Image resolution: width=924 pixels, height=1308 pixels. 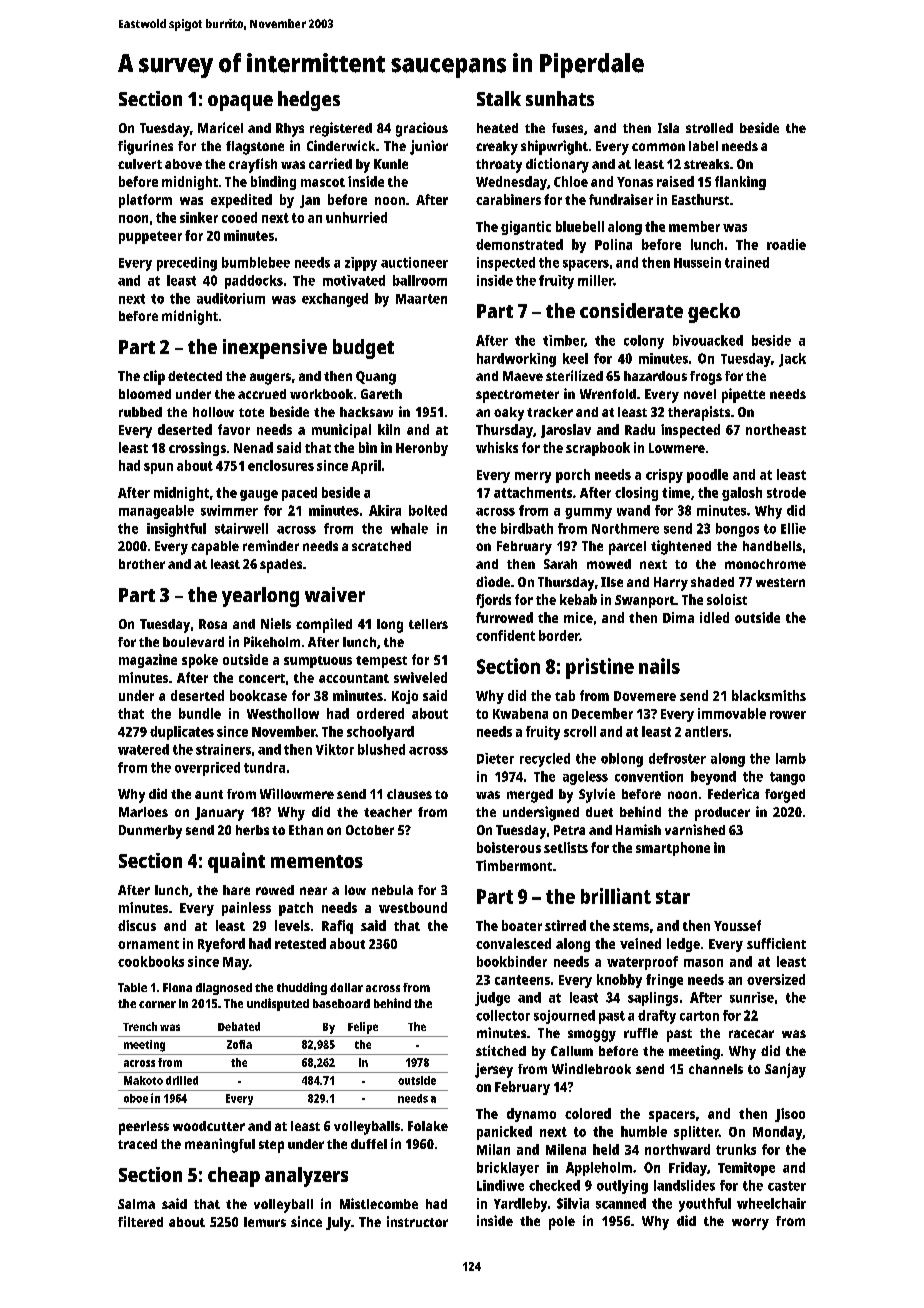 What do you see at coordinates (655, 376) in the document?
I see `hazardous` at bounding box center [655, 376].
